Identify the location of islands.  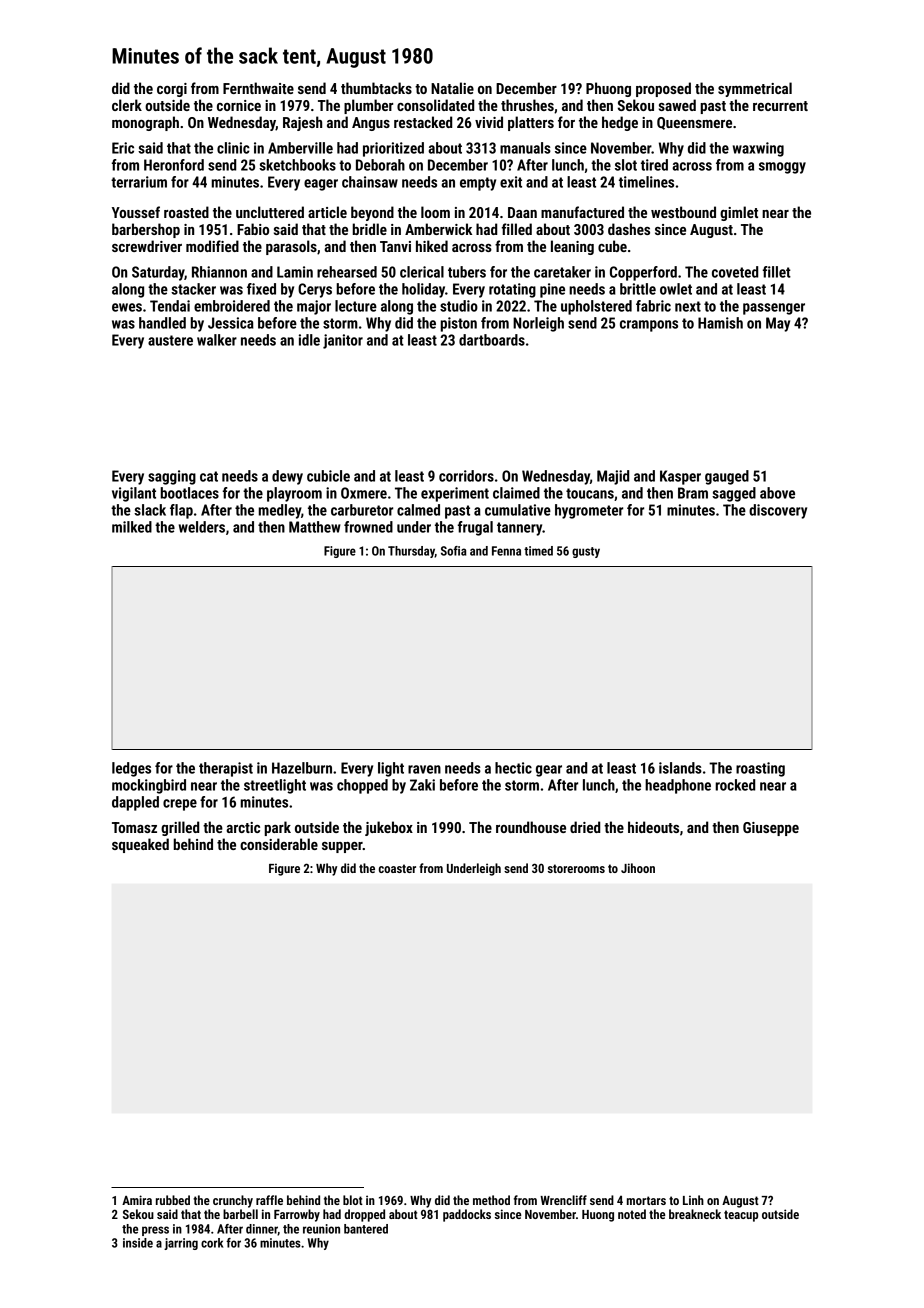
(680, 768).
